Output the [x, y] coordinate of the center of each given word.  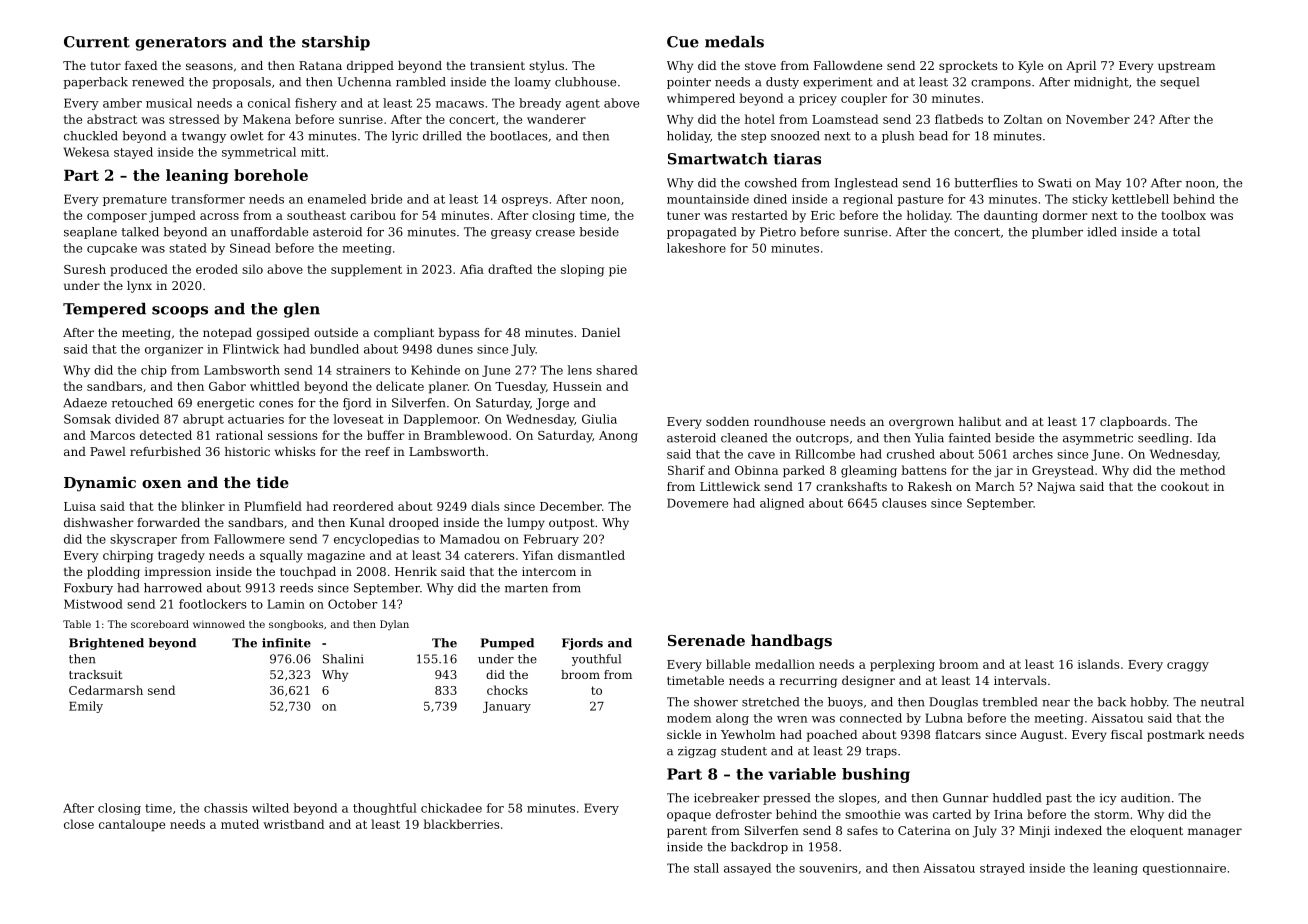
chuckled [91, 136]
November [1098, 119]
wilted [270, 808]
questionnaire [1184, 869]
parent [687, 832]
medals [734, 42]
